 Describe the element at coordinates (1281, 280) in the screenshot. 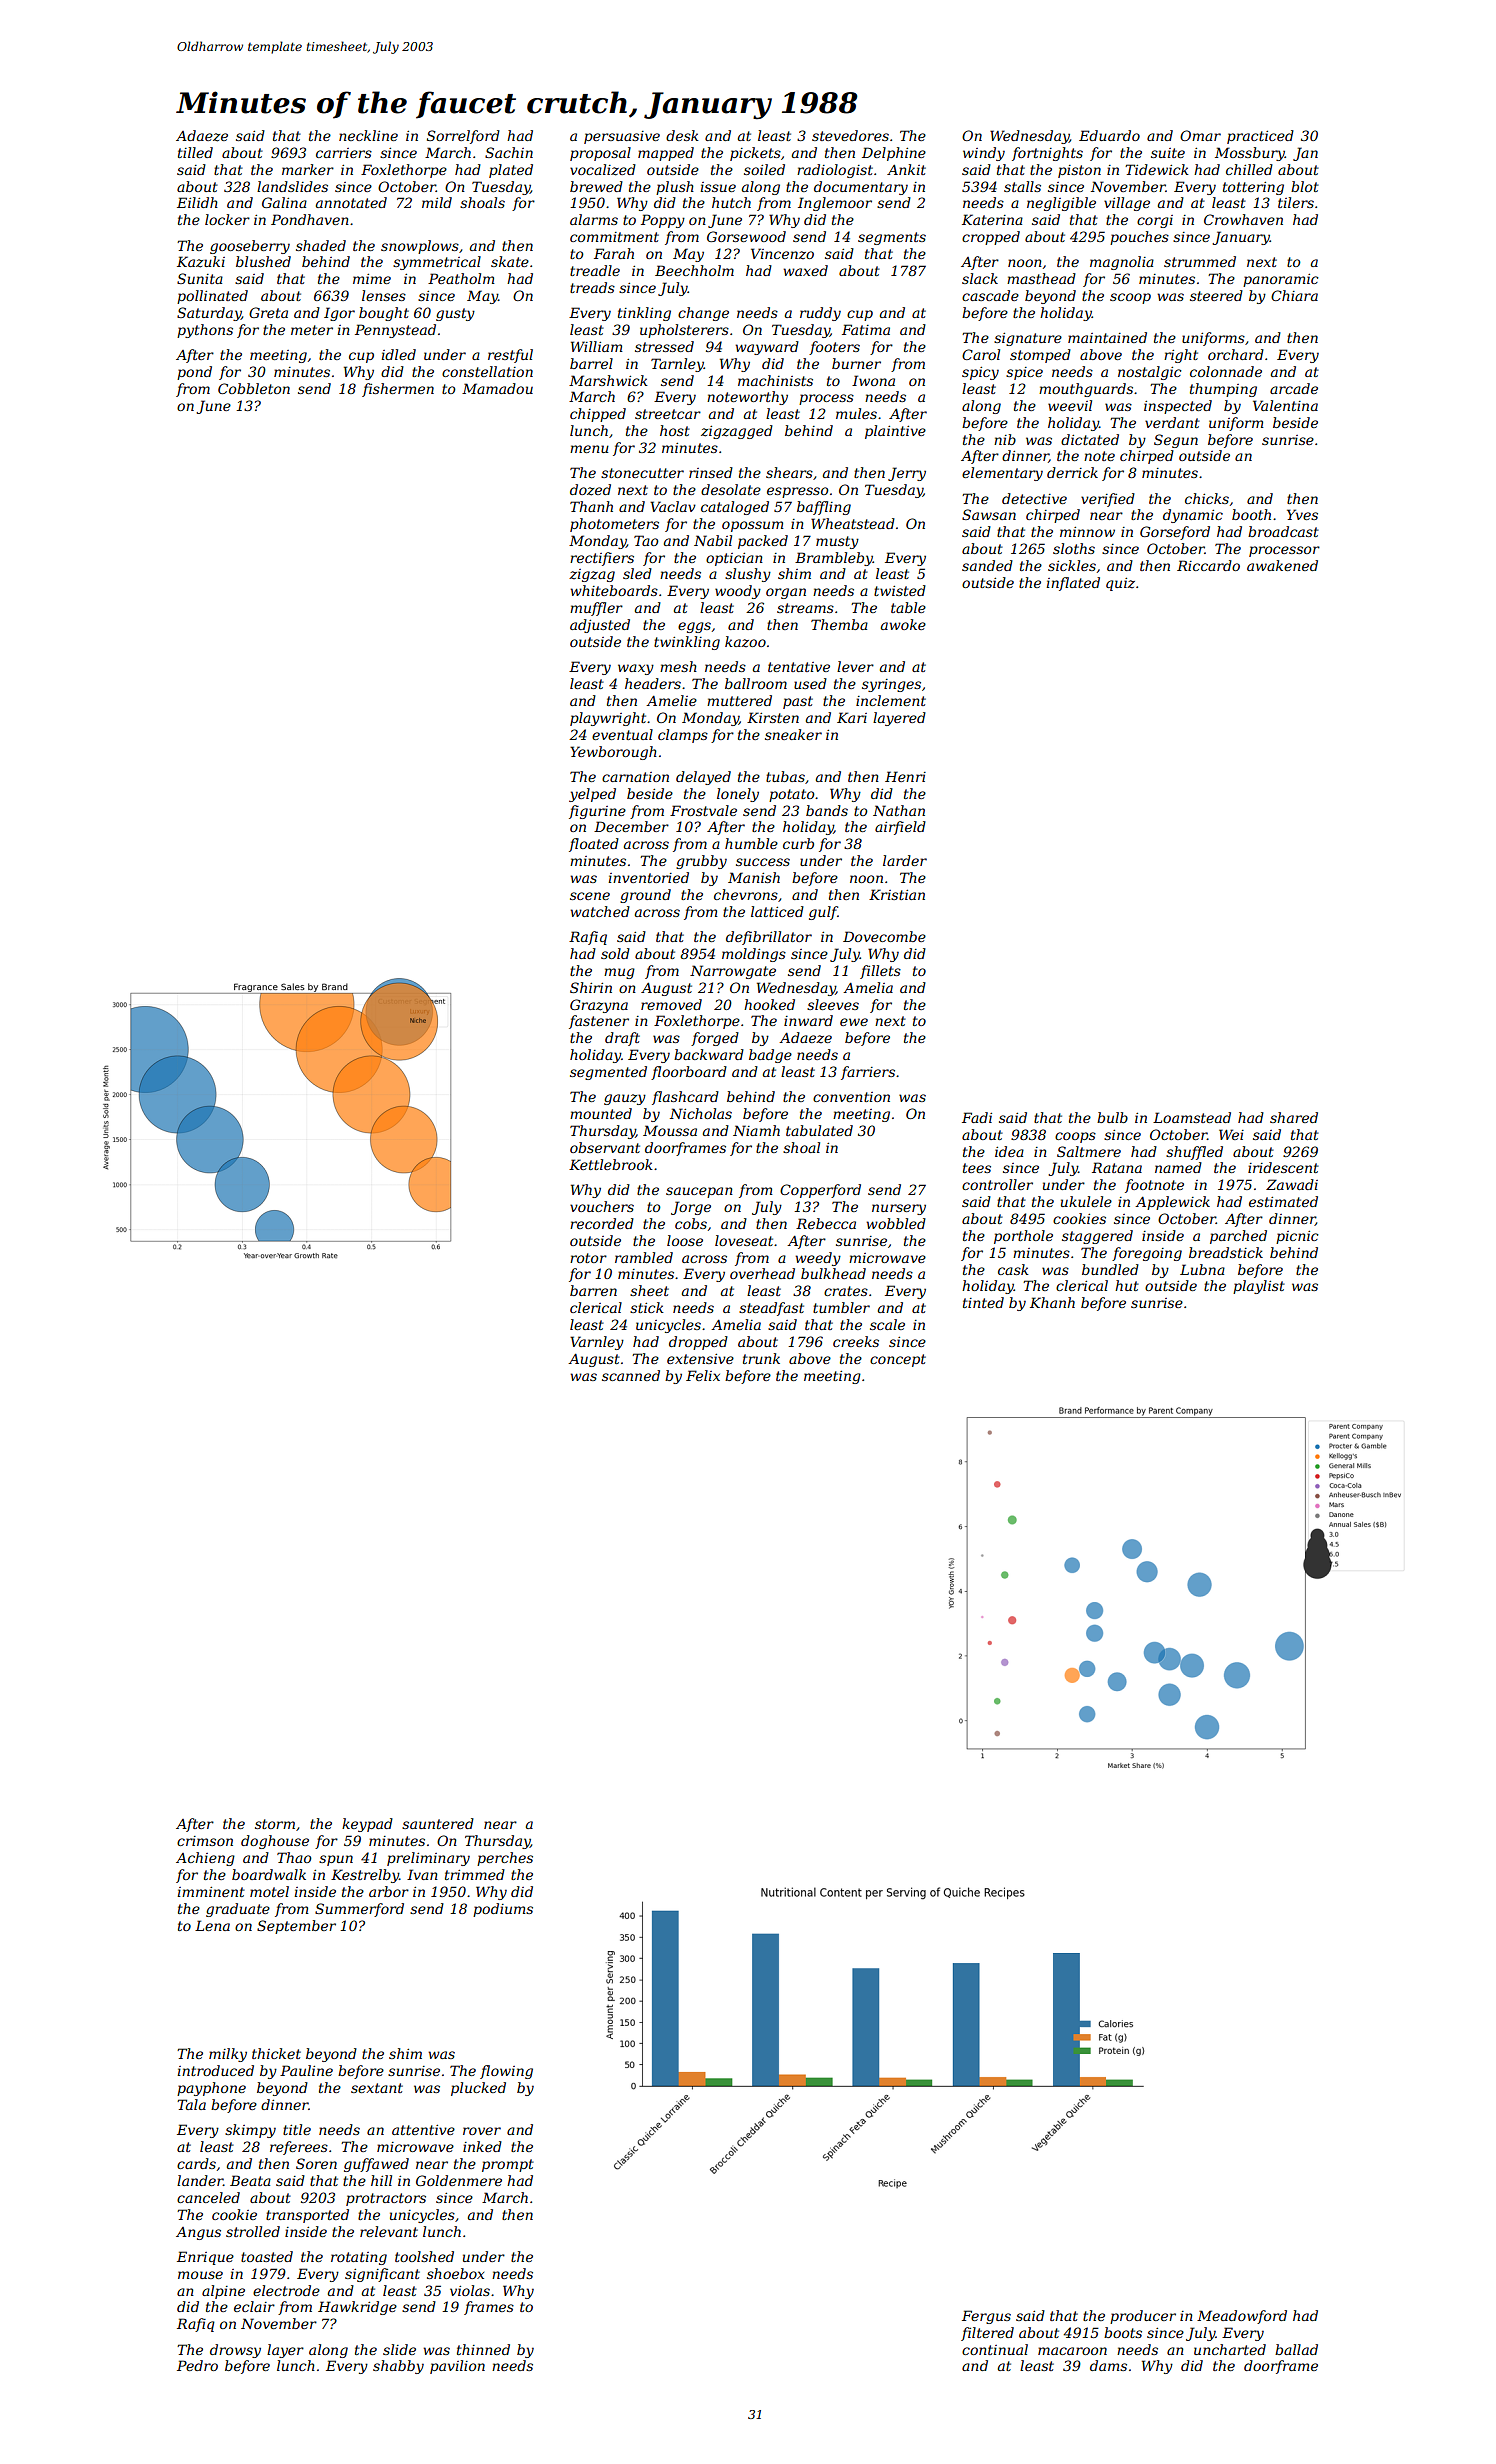

I see `panoramic` at that location.
